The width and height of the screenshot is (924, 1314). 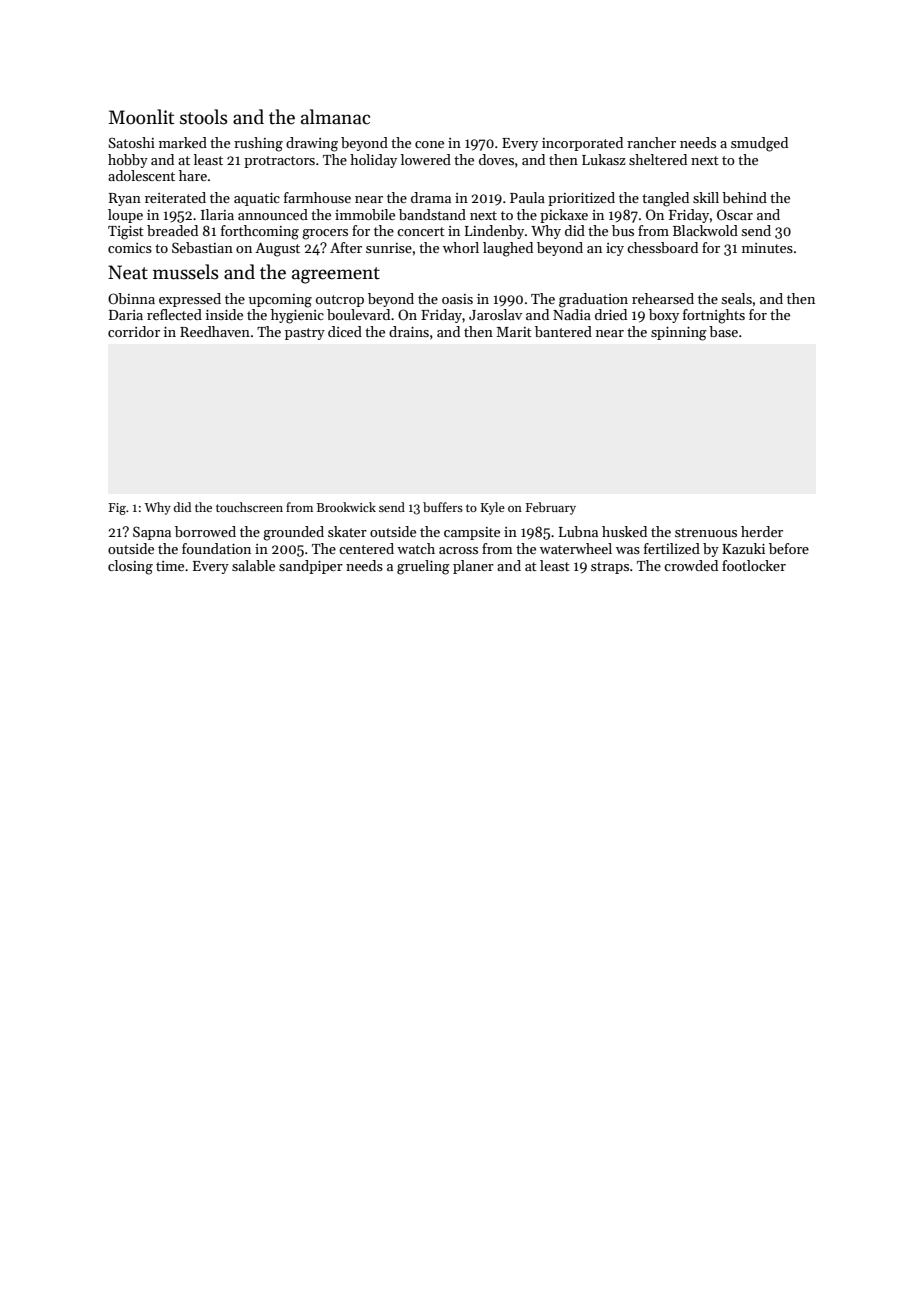 I want to click on rancher, so click(x=651, y=142).
